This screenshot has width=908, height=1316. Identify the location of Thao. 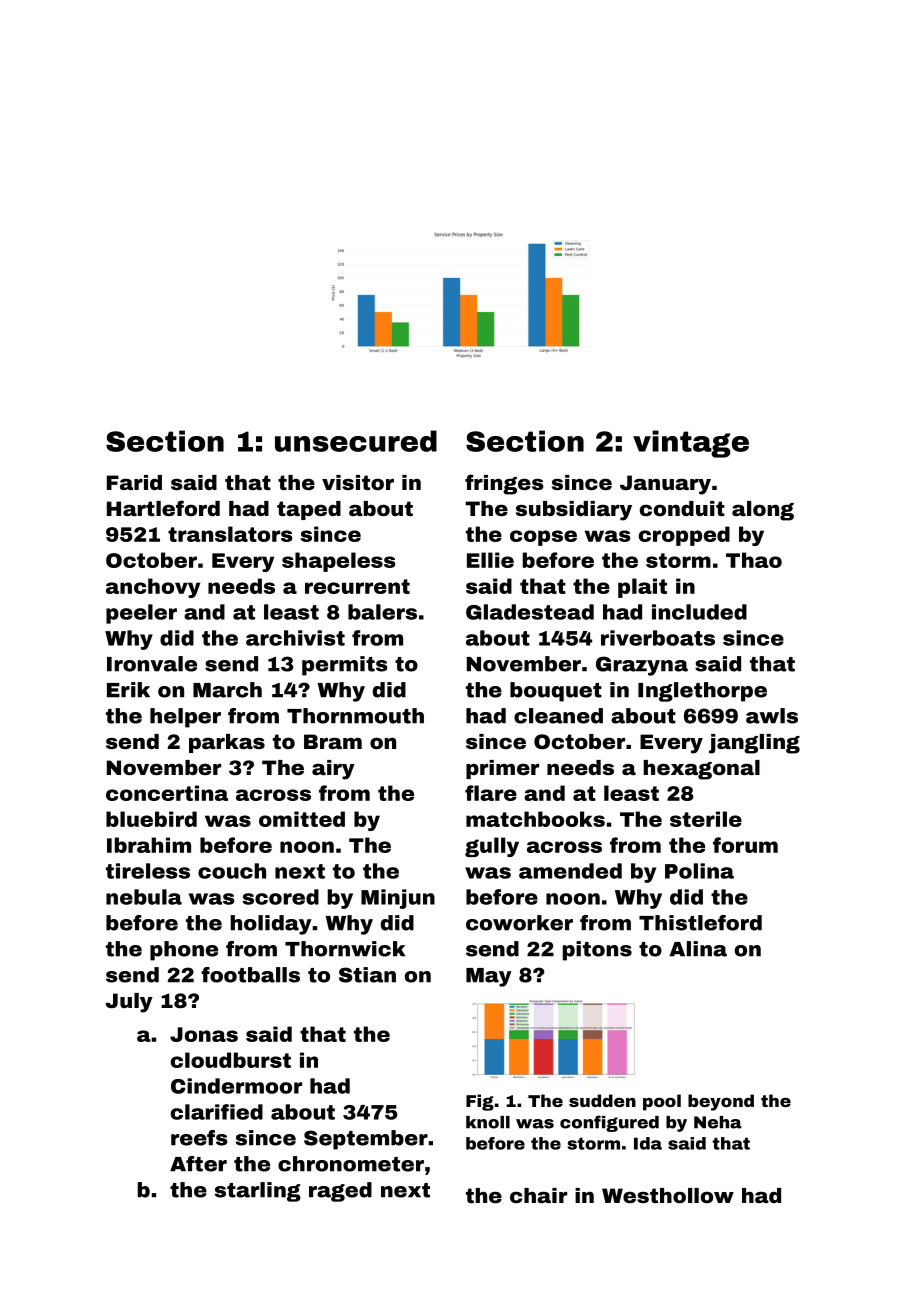
(754, 560).
